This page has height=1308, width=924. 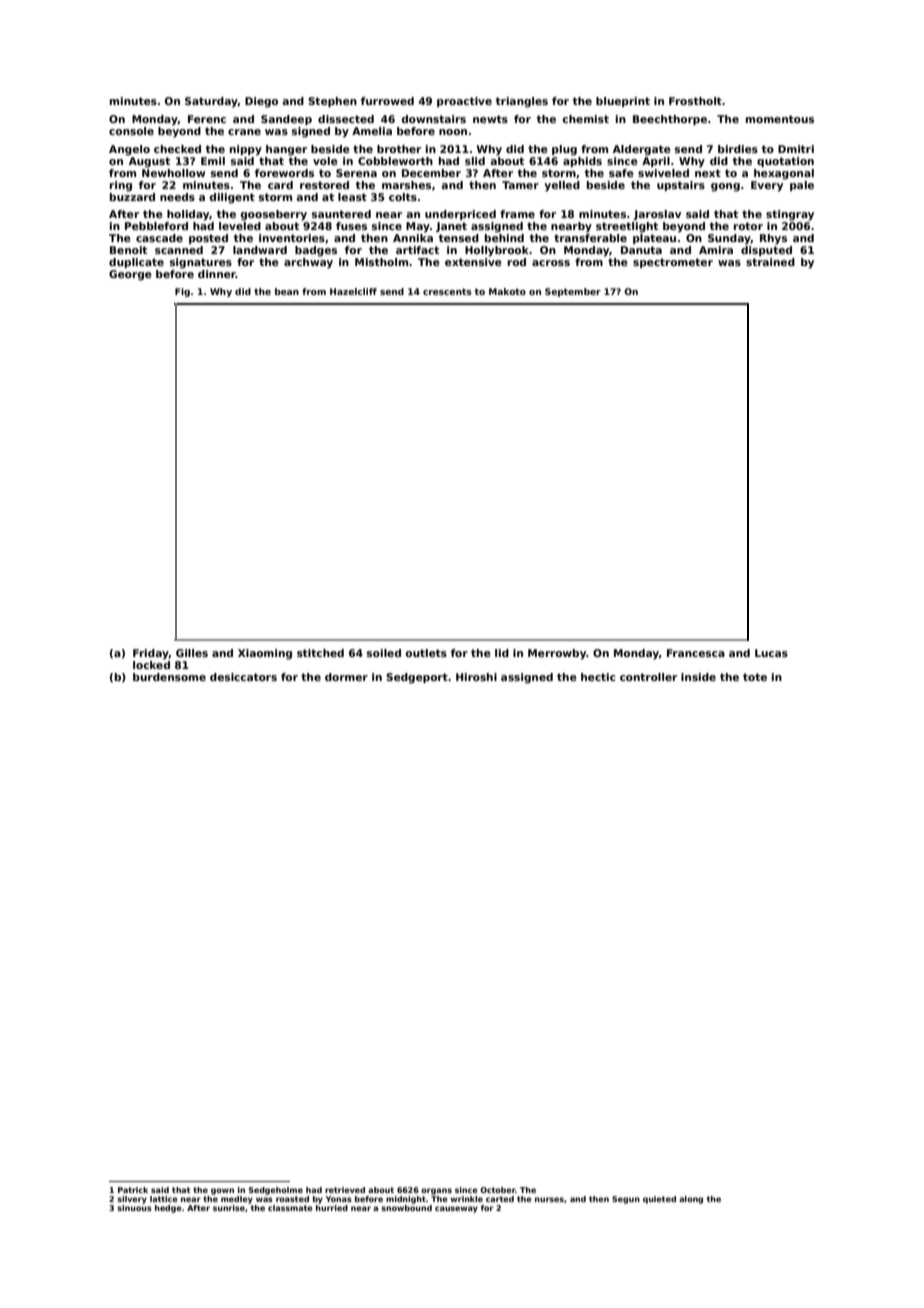 I want to click on controller, so click(x=648, y=677).
